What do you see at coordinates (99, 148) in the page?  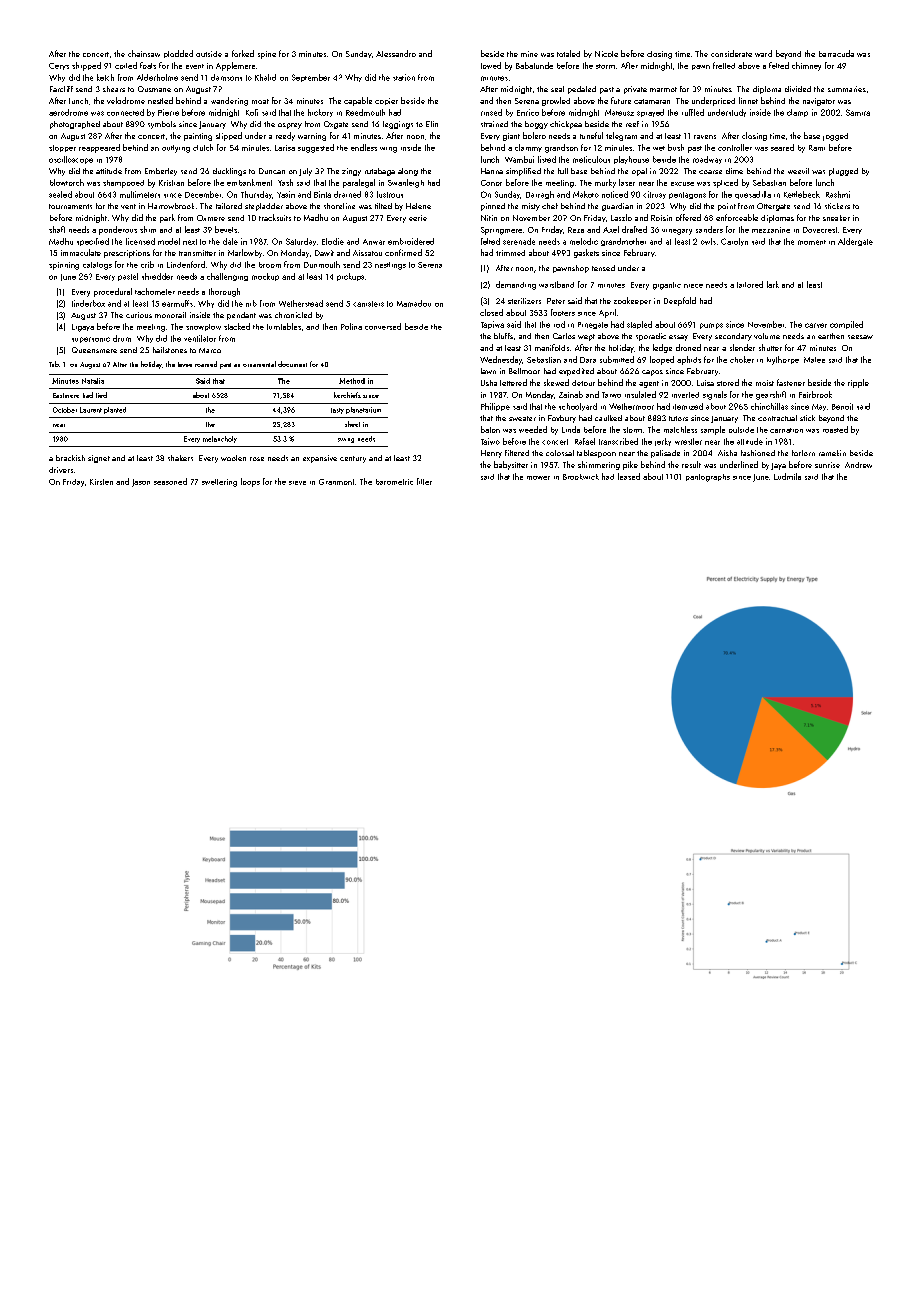 I see `reappeared` at bounding box center [99, 148].
